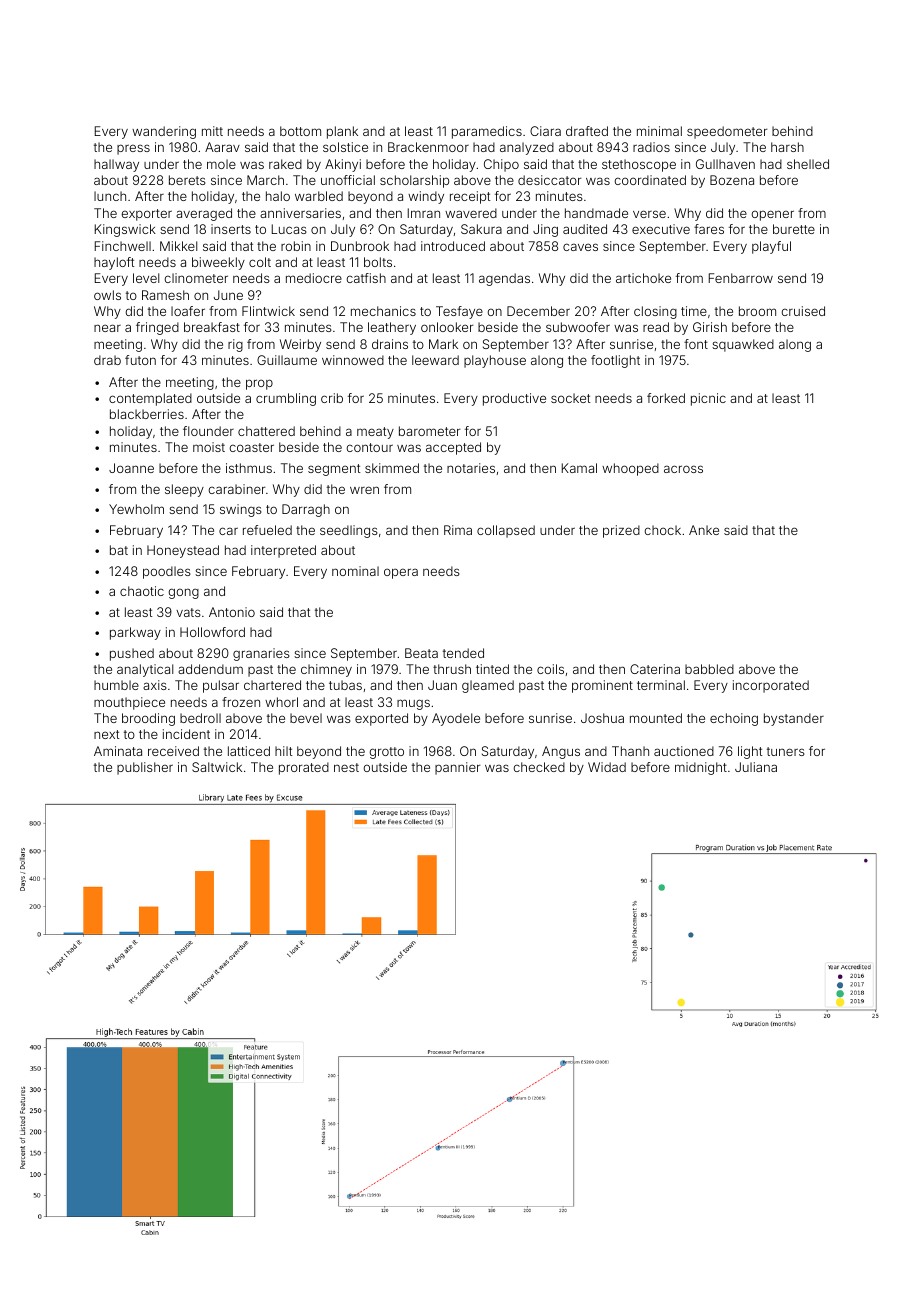  Describe the element at coordinates (426, 197) in the document. I see `windy` at that location.
